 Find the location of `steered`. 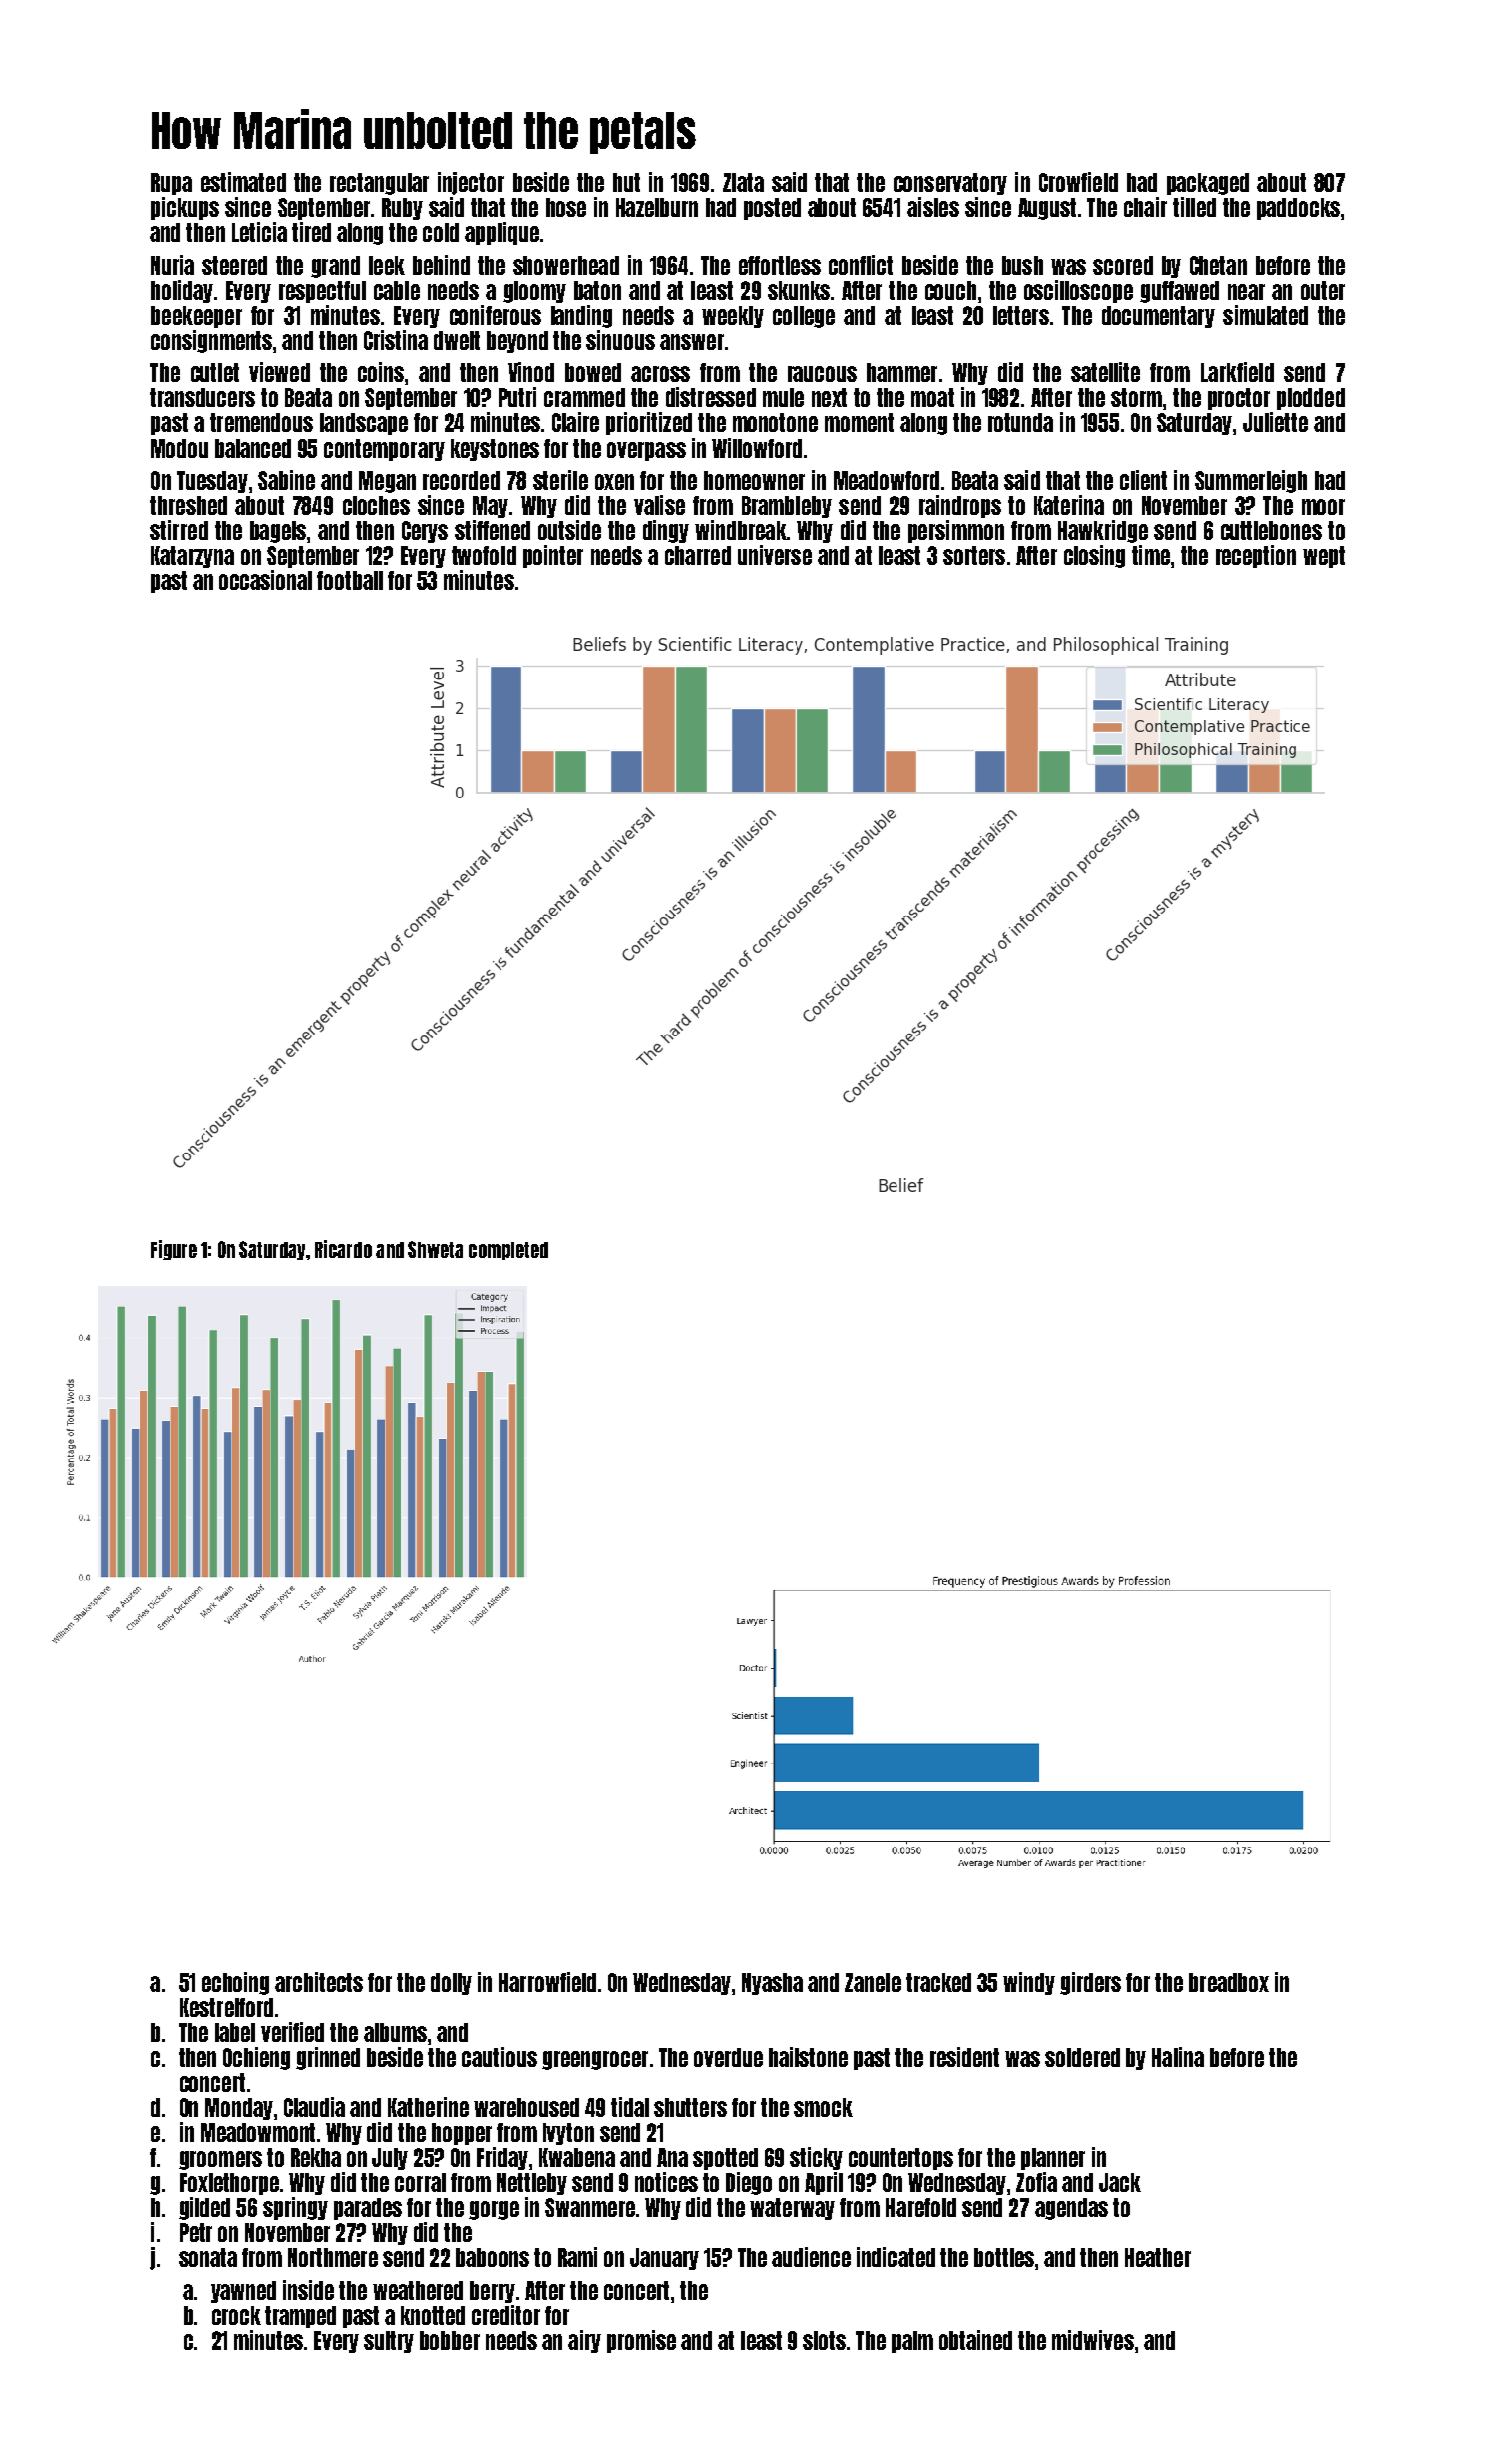

steered is located at coordinates (234, 265).
